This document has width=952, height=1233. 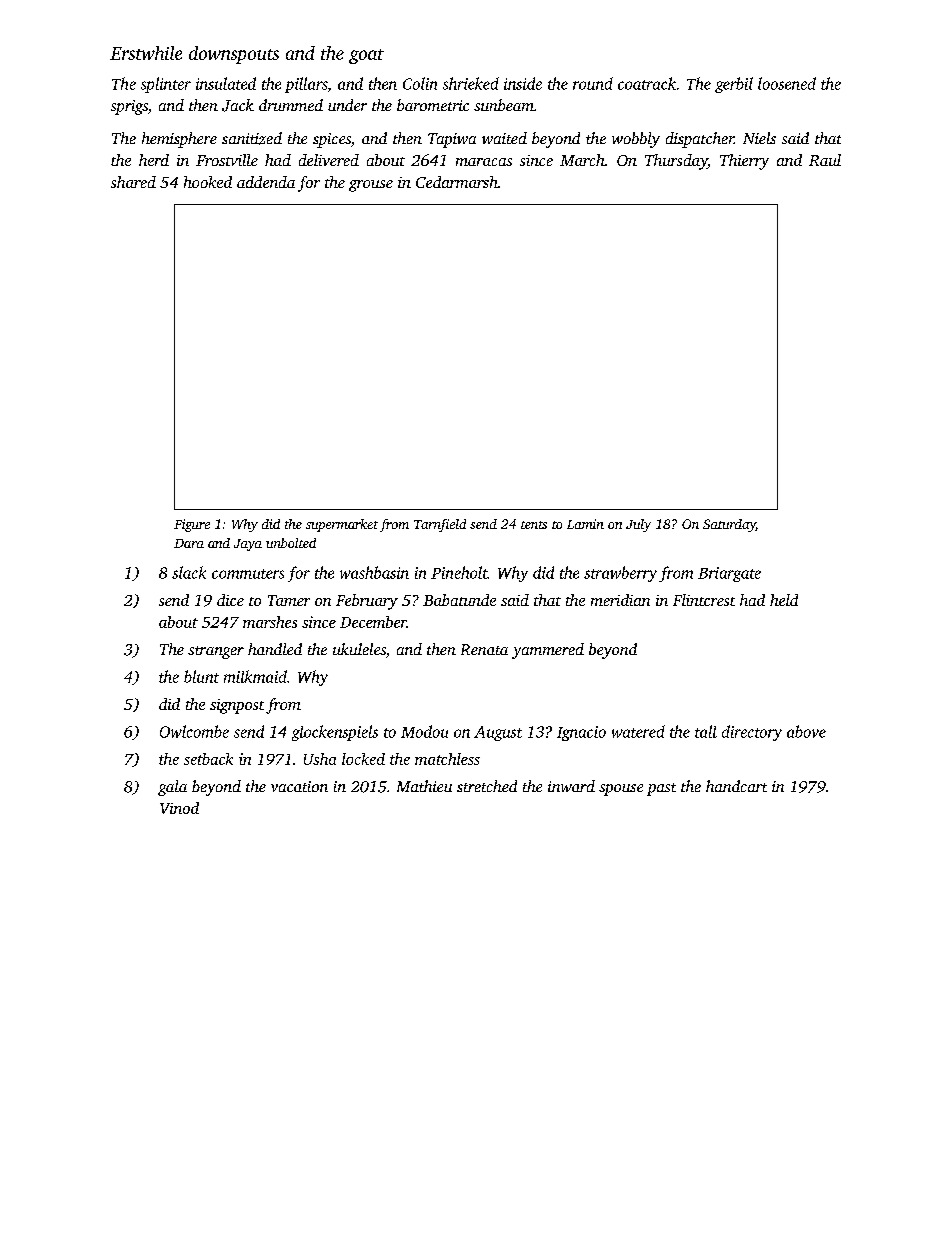 I want to click on gerbil, so click(x=734, y=85).
